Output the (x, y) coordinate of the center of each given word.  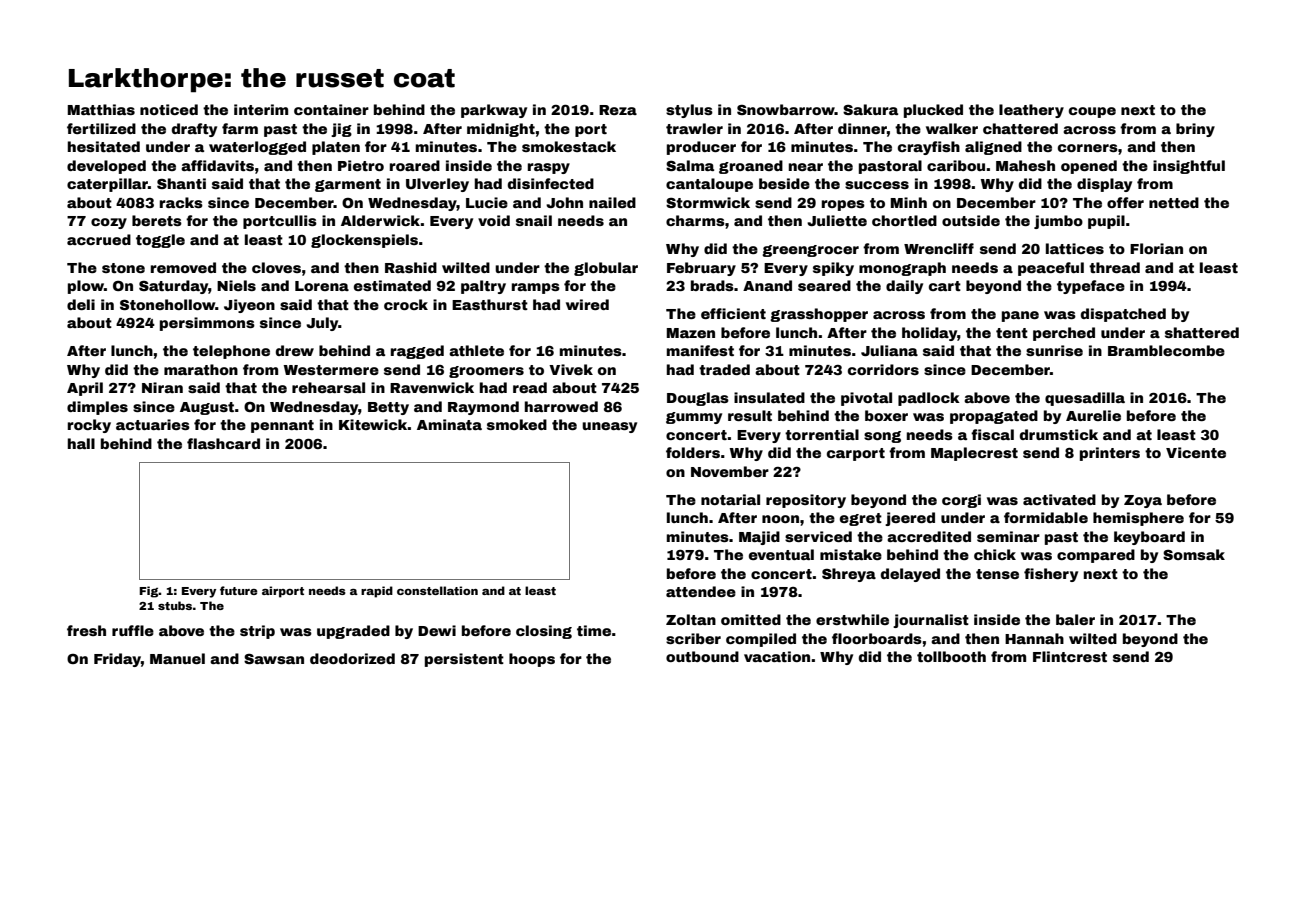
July (322, 324)
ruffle (133, 630)
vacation (777, 656)
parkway (494, 111)
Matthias (101, 109)
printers (1110, 454)
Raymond (483, 408)
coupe (1092, 112)
